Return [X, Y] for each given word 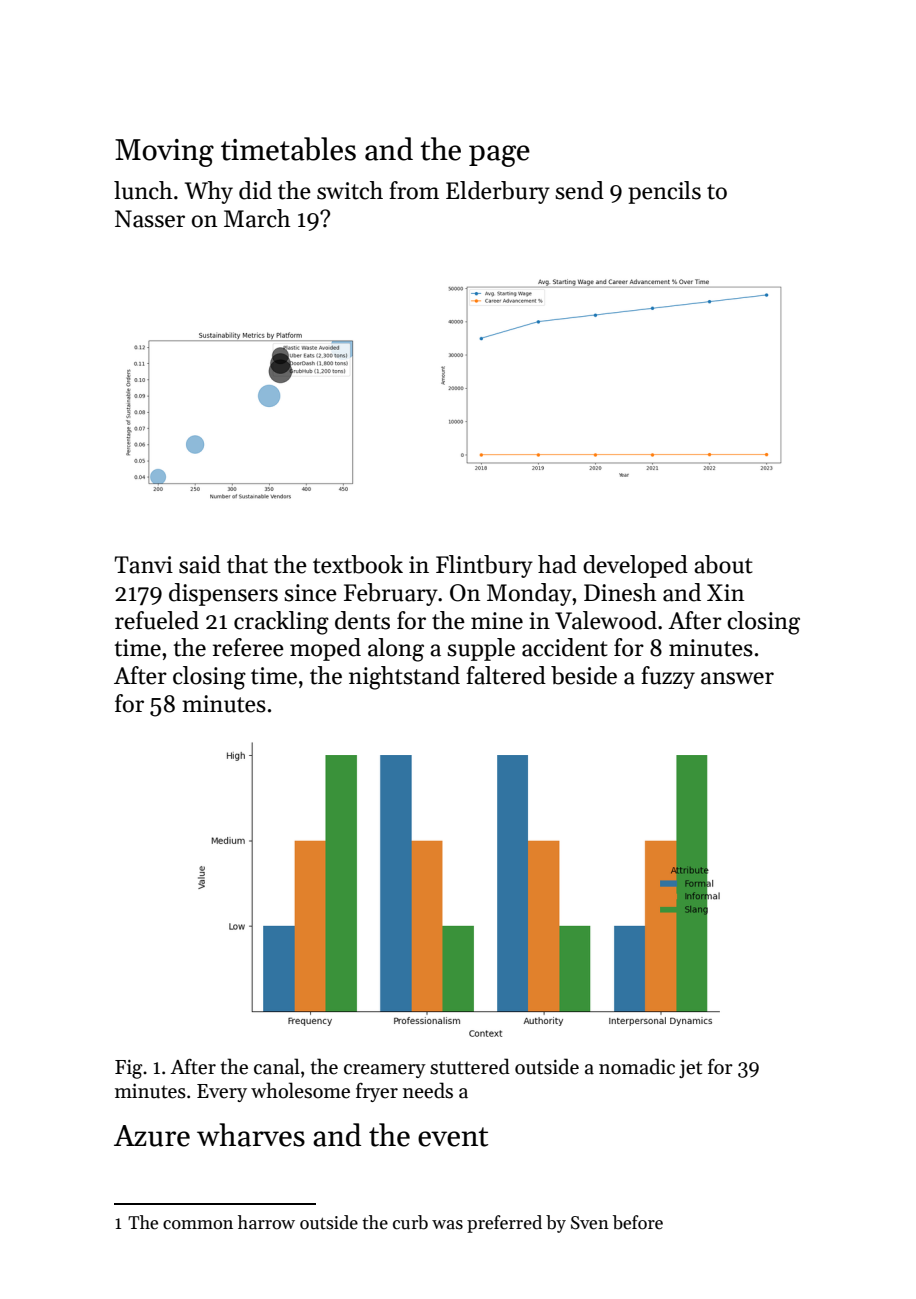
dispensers [223, 594]
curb [410, 1222]
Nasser [150, 219]
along [396, 650]
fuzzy [668, 677]
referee [248, 647]
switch [350, 190]
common [198, 1225]
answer [737, 678]
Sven [590, 1223]
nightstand [404, 678]
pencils [664, 192]
